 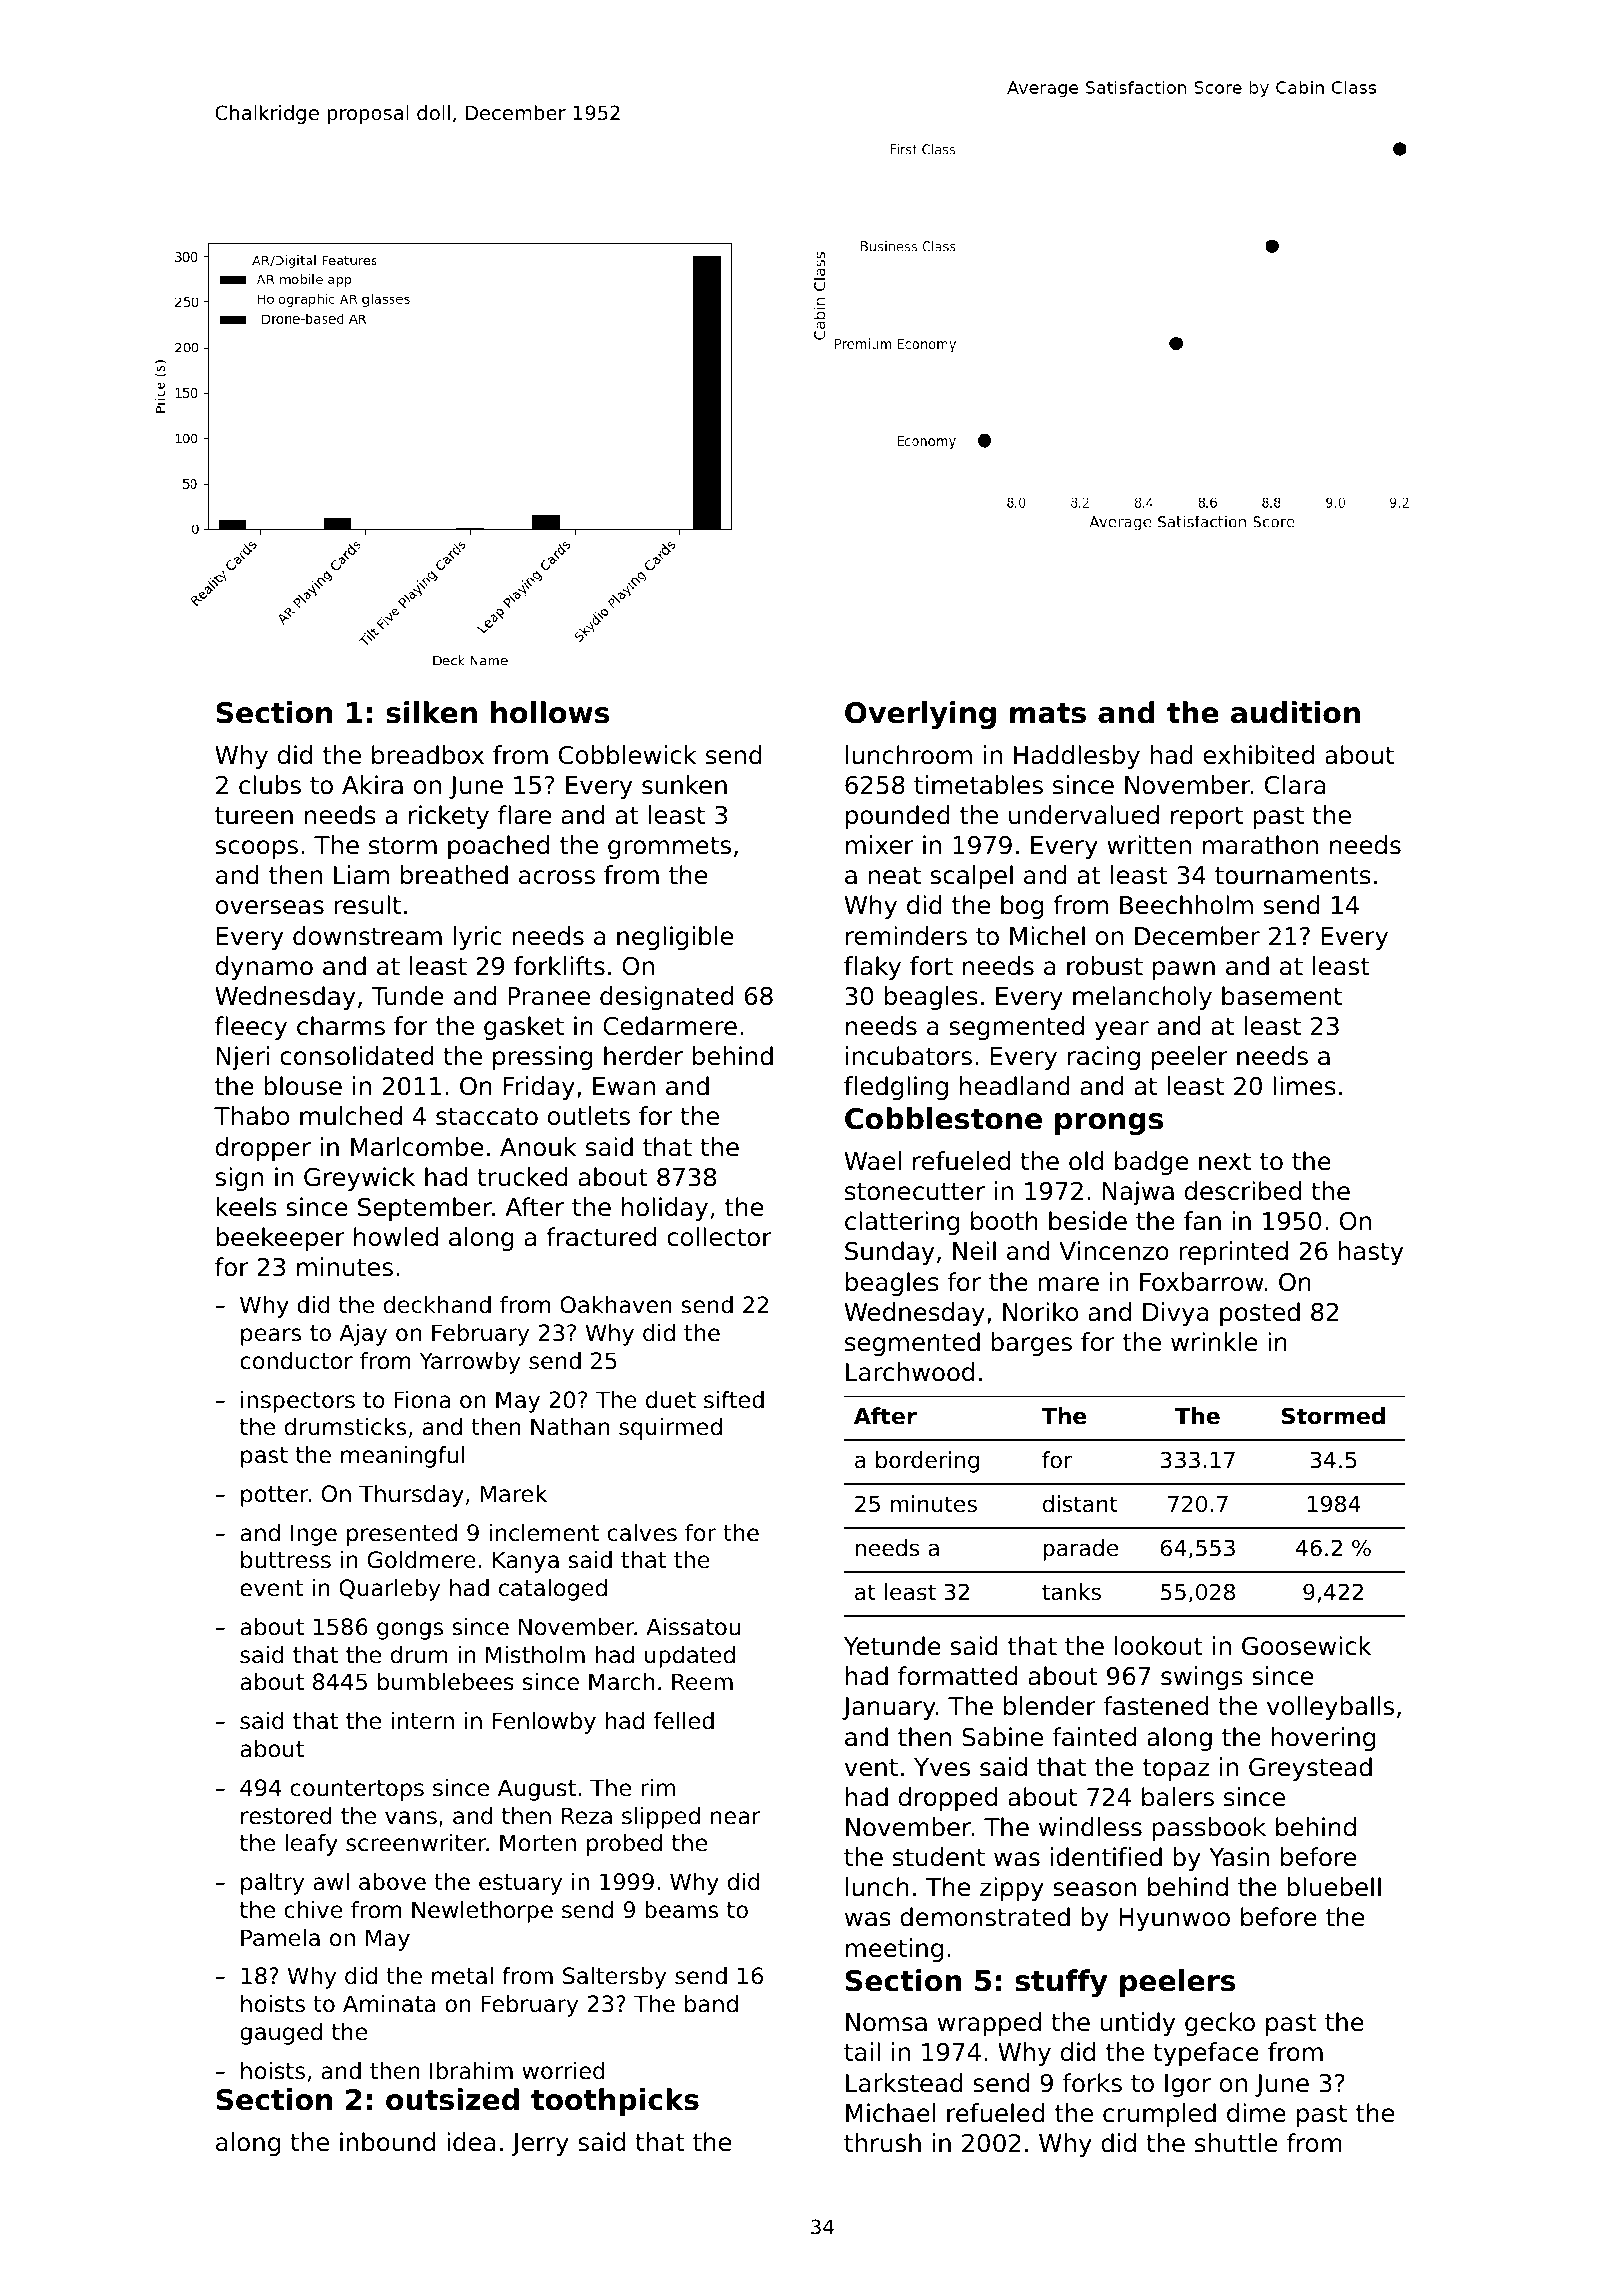 I want to click on chive, so click(x=314, y=1910).
